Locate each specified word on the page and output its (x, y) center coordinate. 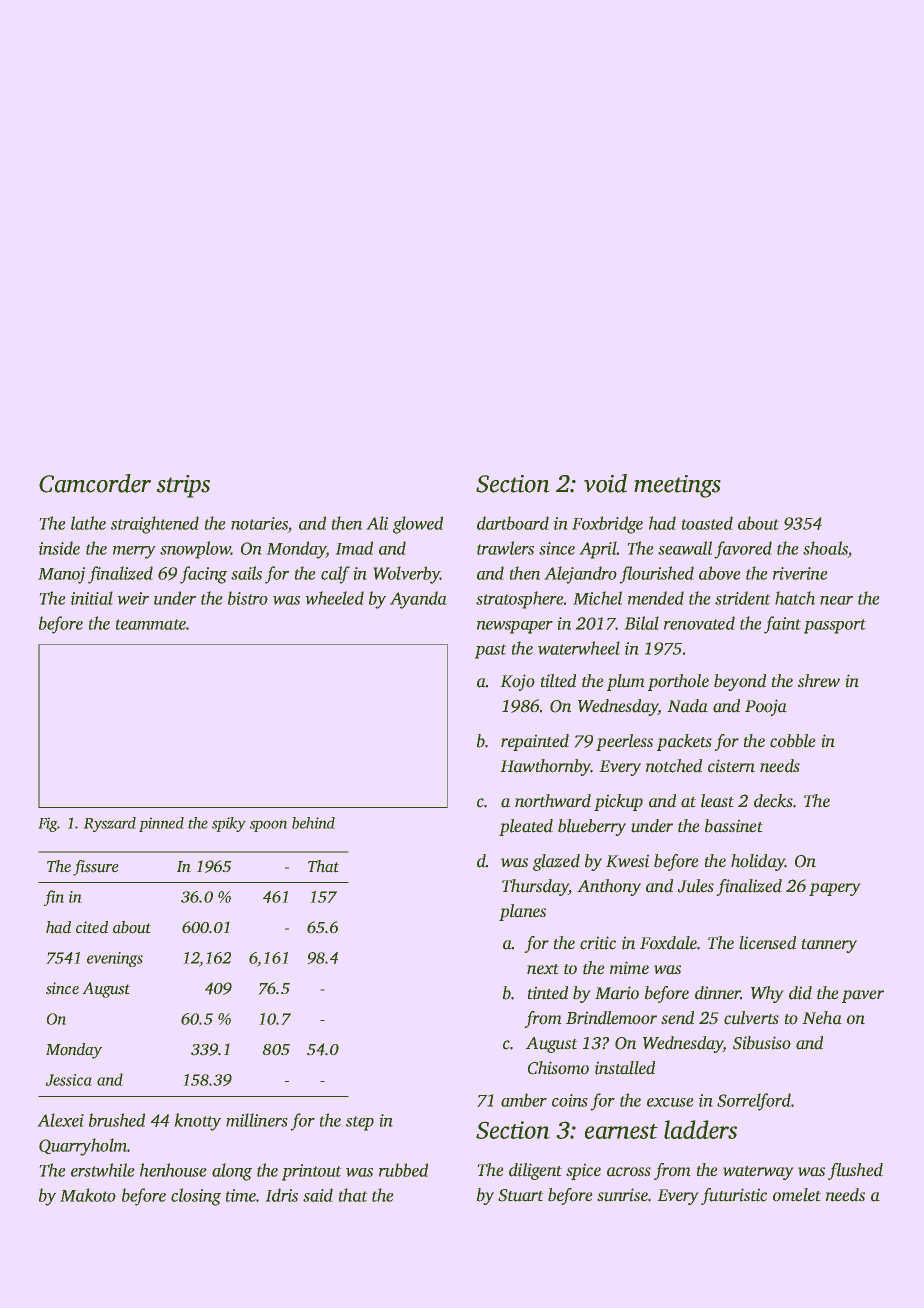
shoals (825, 548)
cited (92, 927)
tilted (558, 681)
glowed (418, 525)
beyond (740, 682)
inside (59, 548)
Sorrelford (754, 1102)
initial (92, 598)
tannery (829, 946)
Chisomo (558, 1068)
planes (522, 912)
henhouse (173, 1170)
